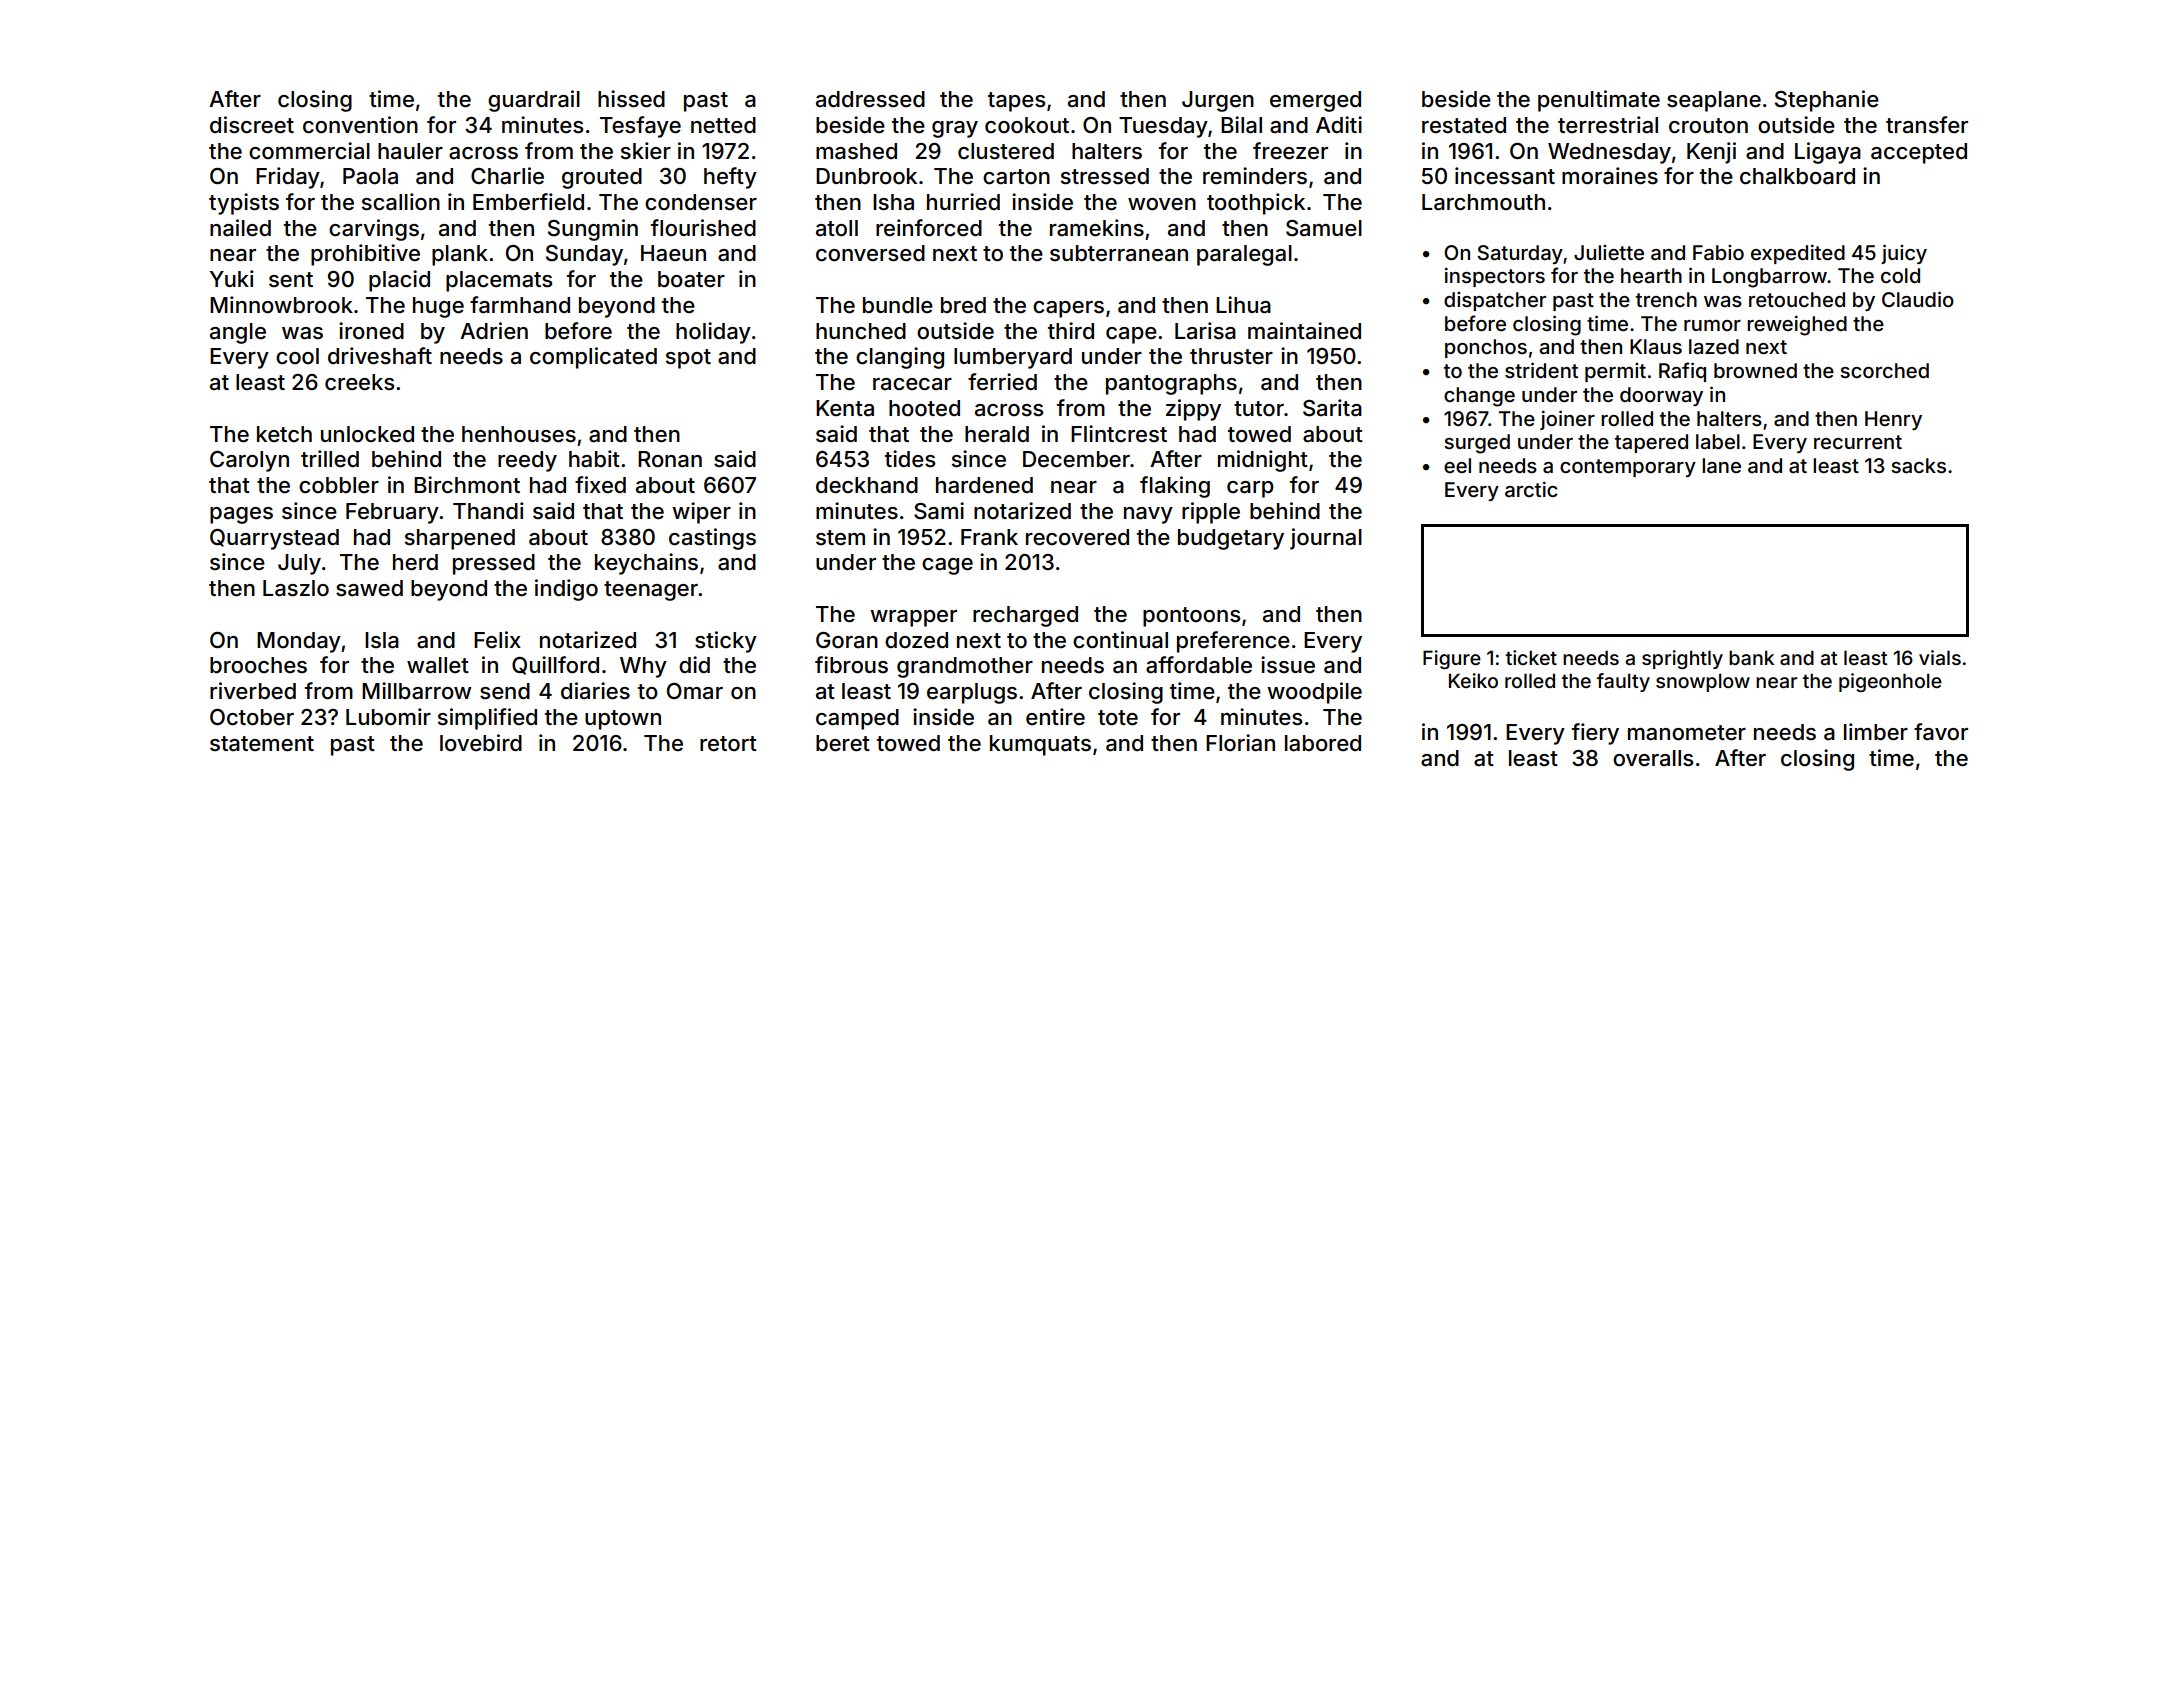 This page has height=1683, width=2178. Describe the element at coordinates (1904, 254) in the page. I see `juicy` at that location.
